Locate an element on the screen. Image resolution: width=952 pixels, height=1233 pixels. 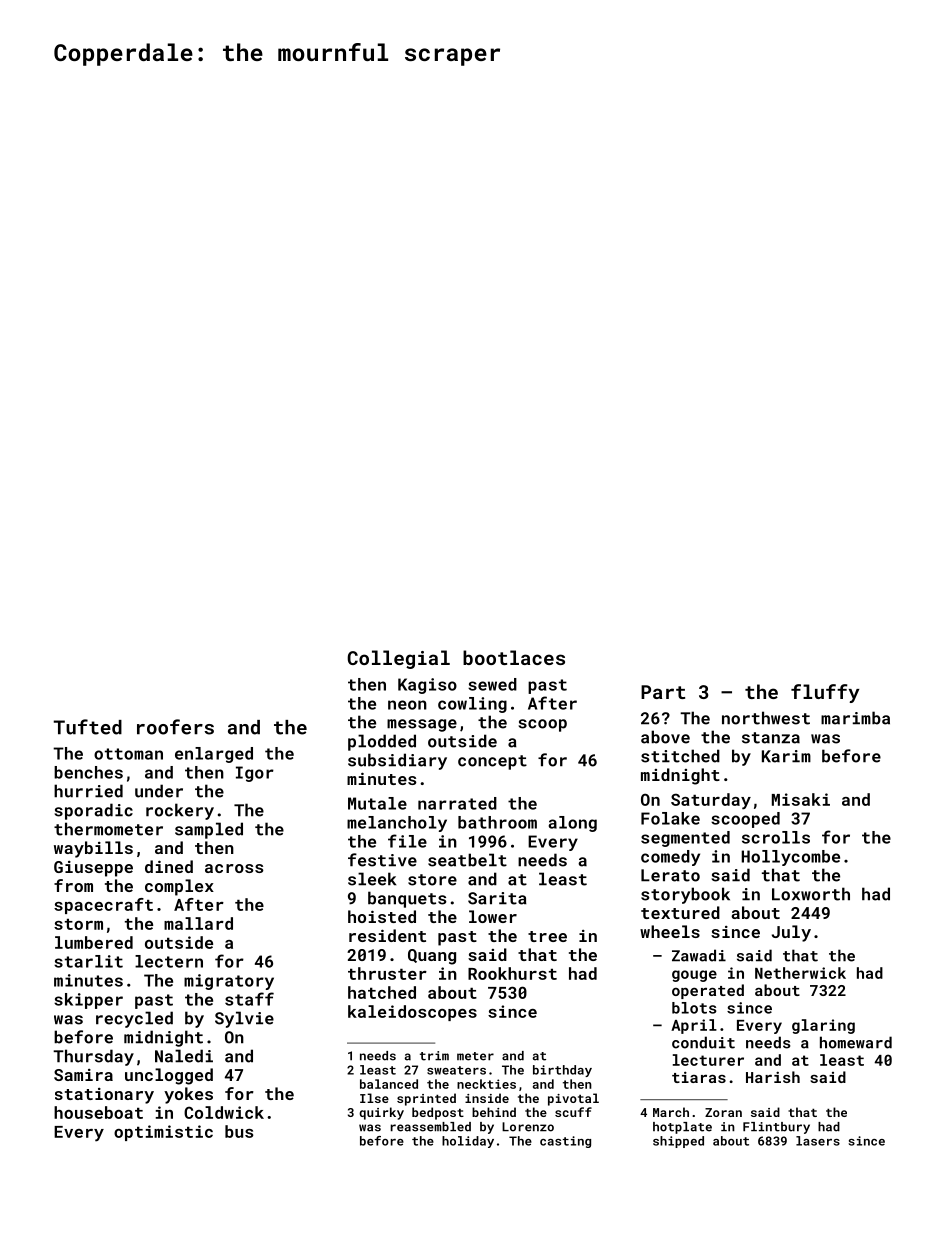
shipped is located at coordinates (678, 1142).
